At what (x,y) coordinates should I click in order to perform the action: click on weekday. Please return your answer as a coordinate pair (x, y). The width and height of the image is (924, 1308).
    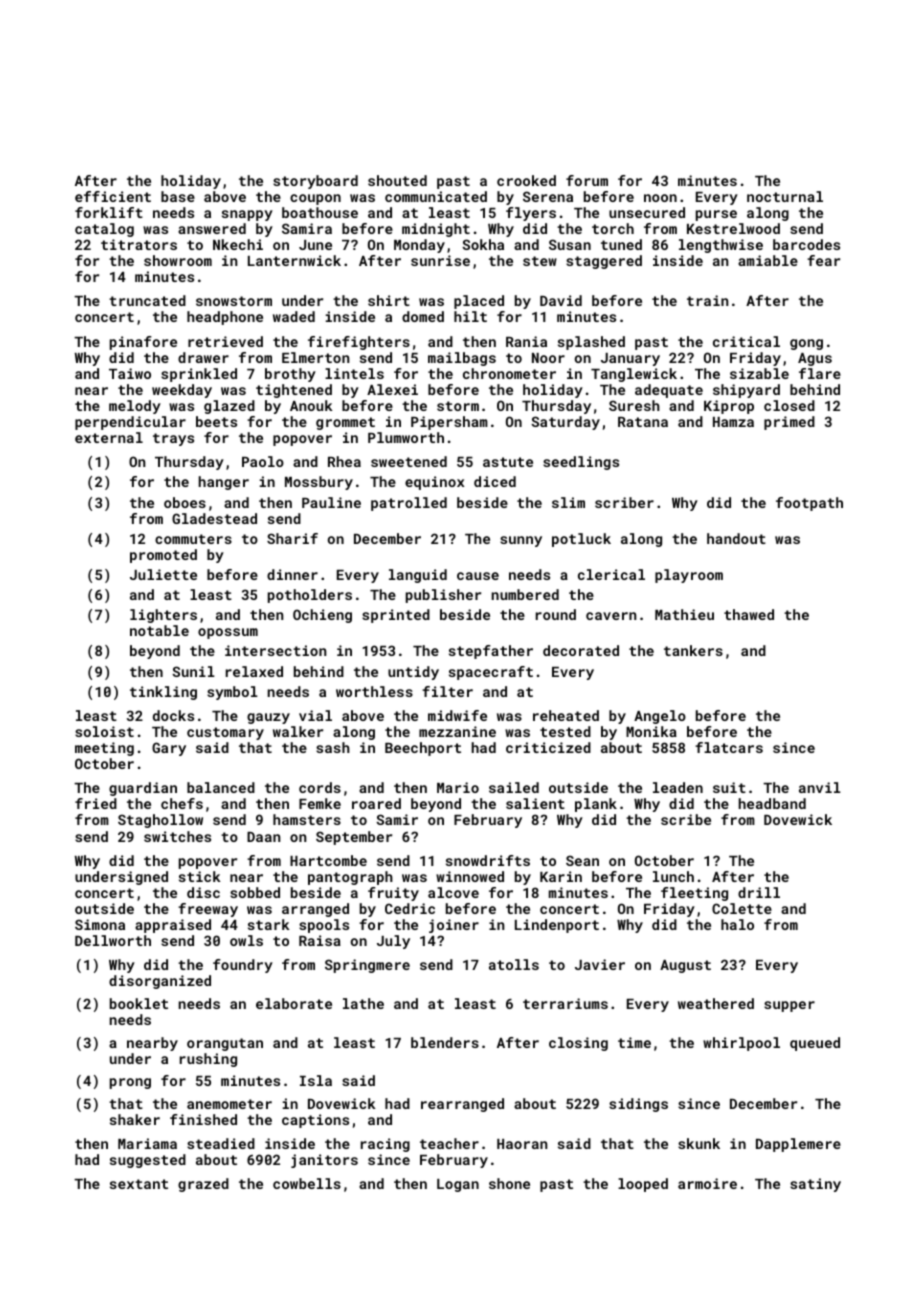
    Looking at the image, I should click on (182, 391).
